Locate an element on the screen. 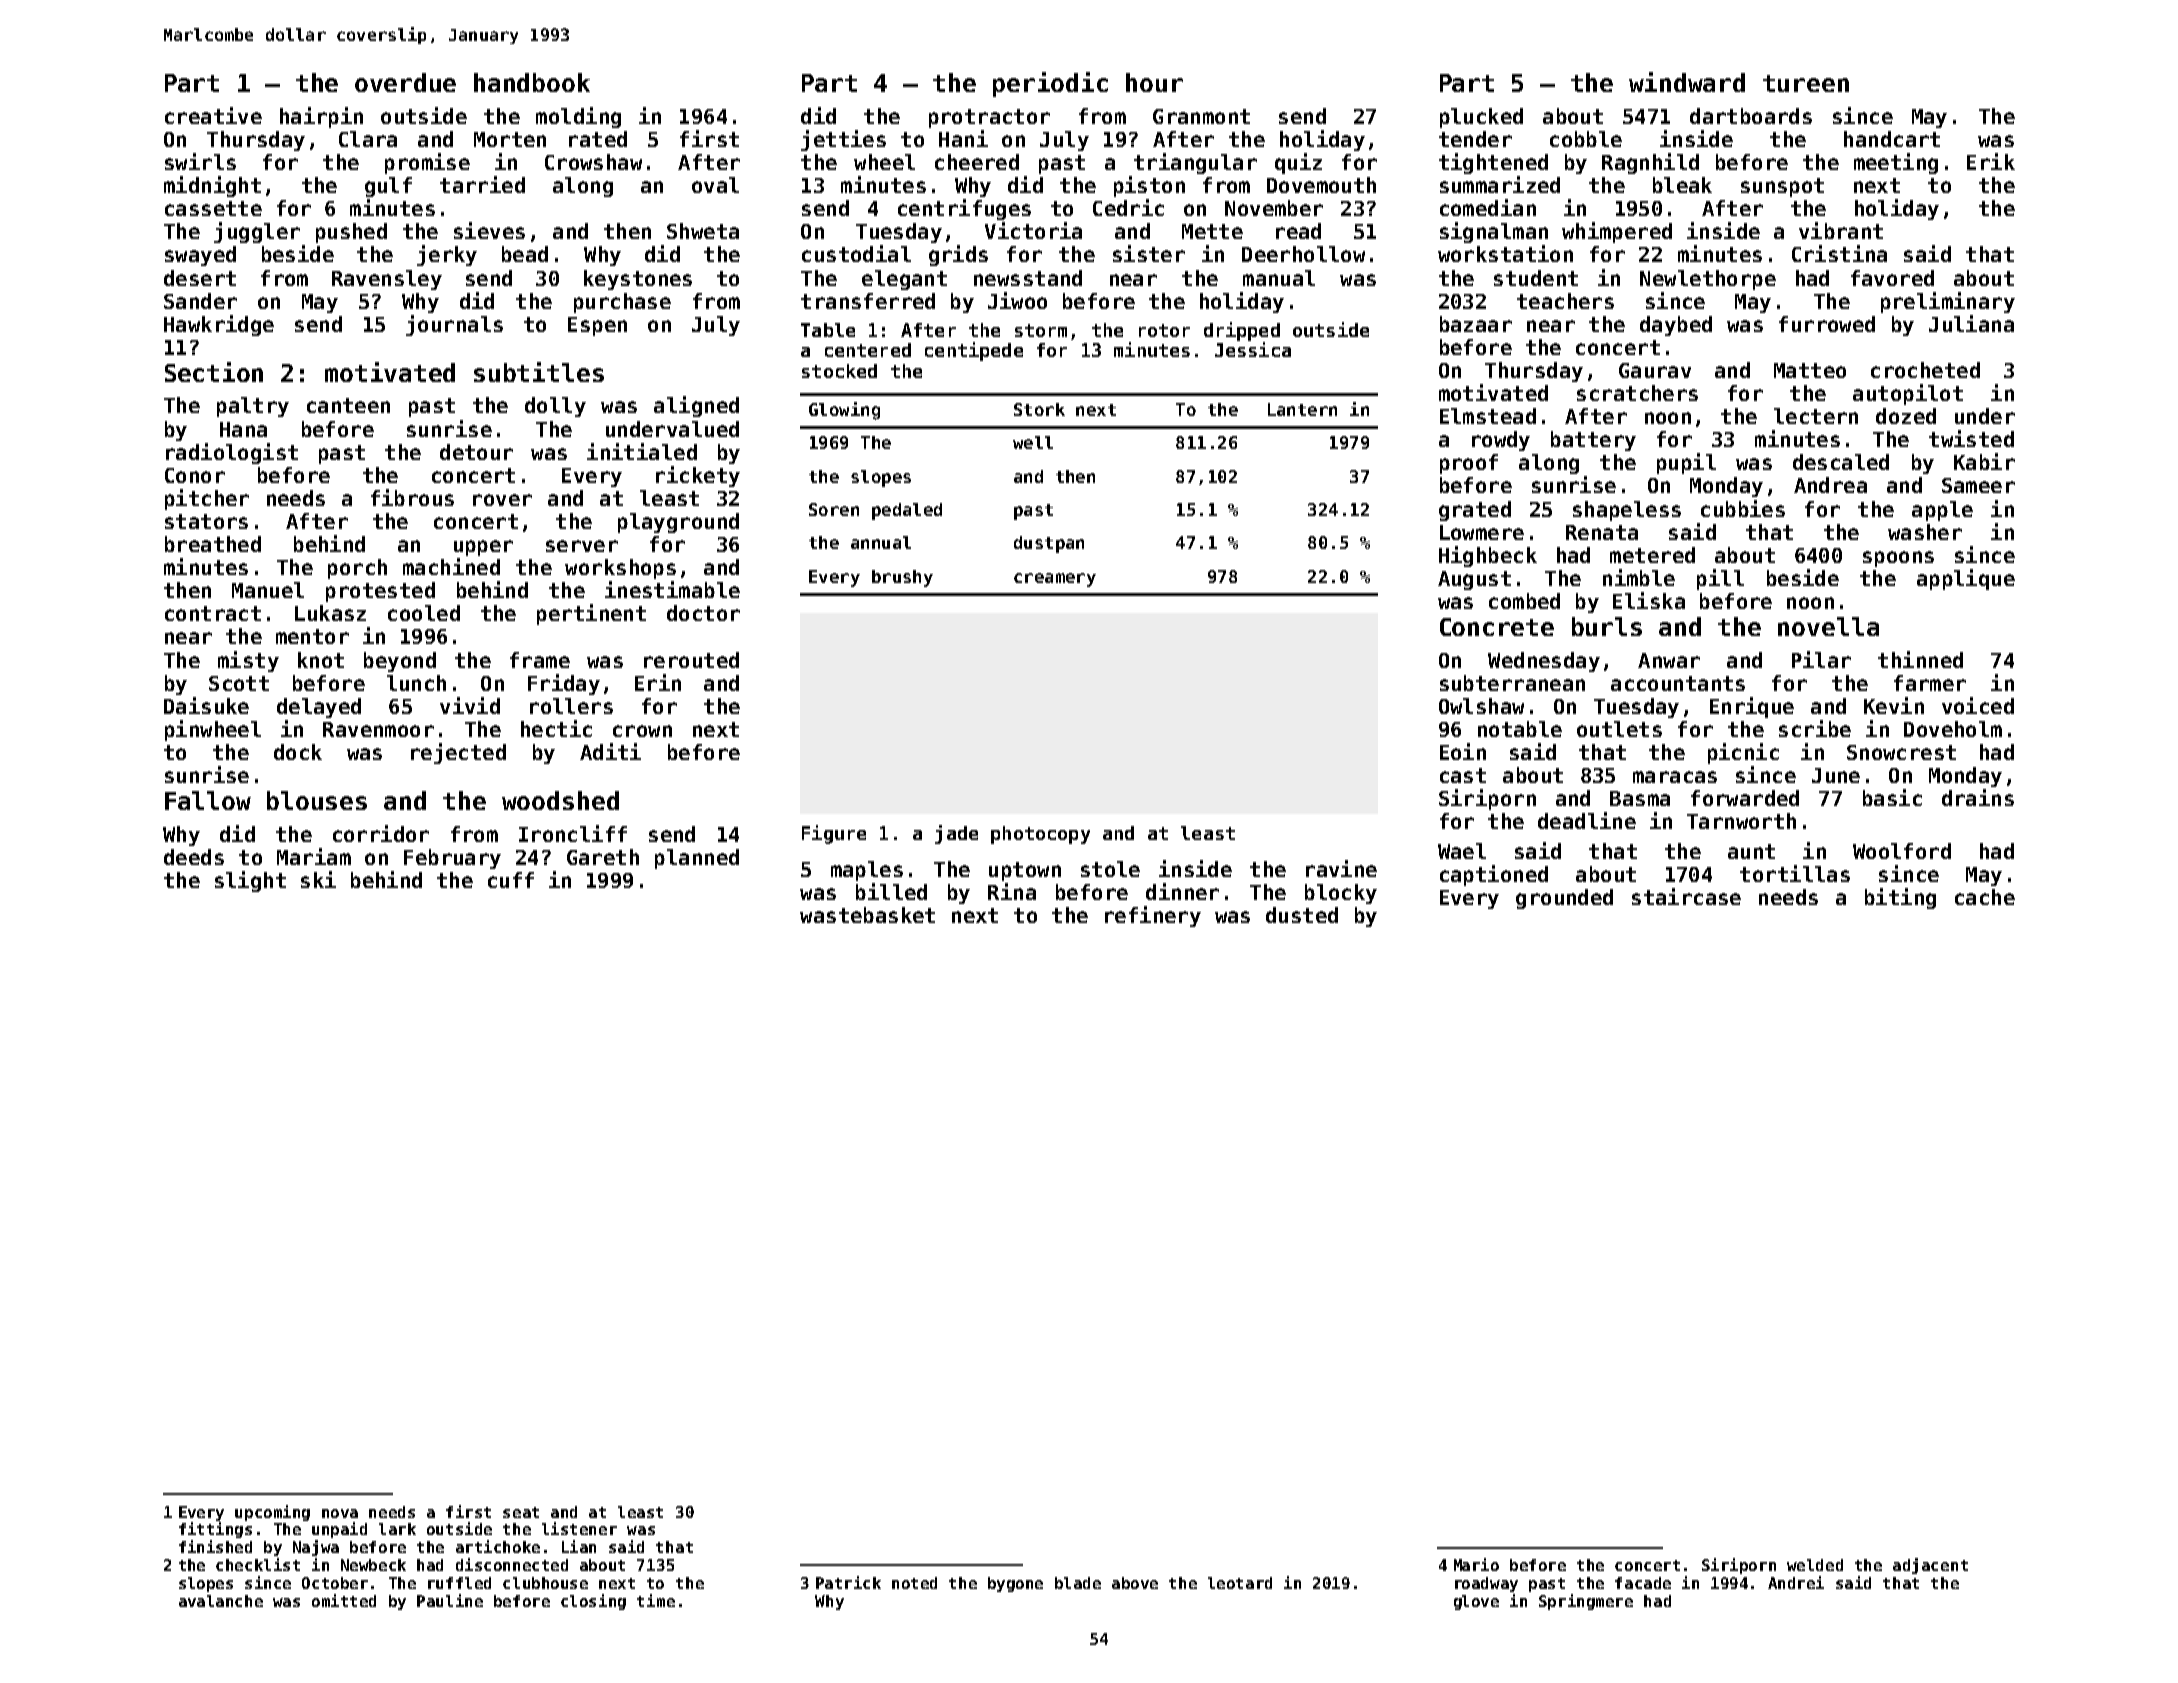  hour is located at coordinates (1154, 82).
